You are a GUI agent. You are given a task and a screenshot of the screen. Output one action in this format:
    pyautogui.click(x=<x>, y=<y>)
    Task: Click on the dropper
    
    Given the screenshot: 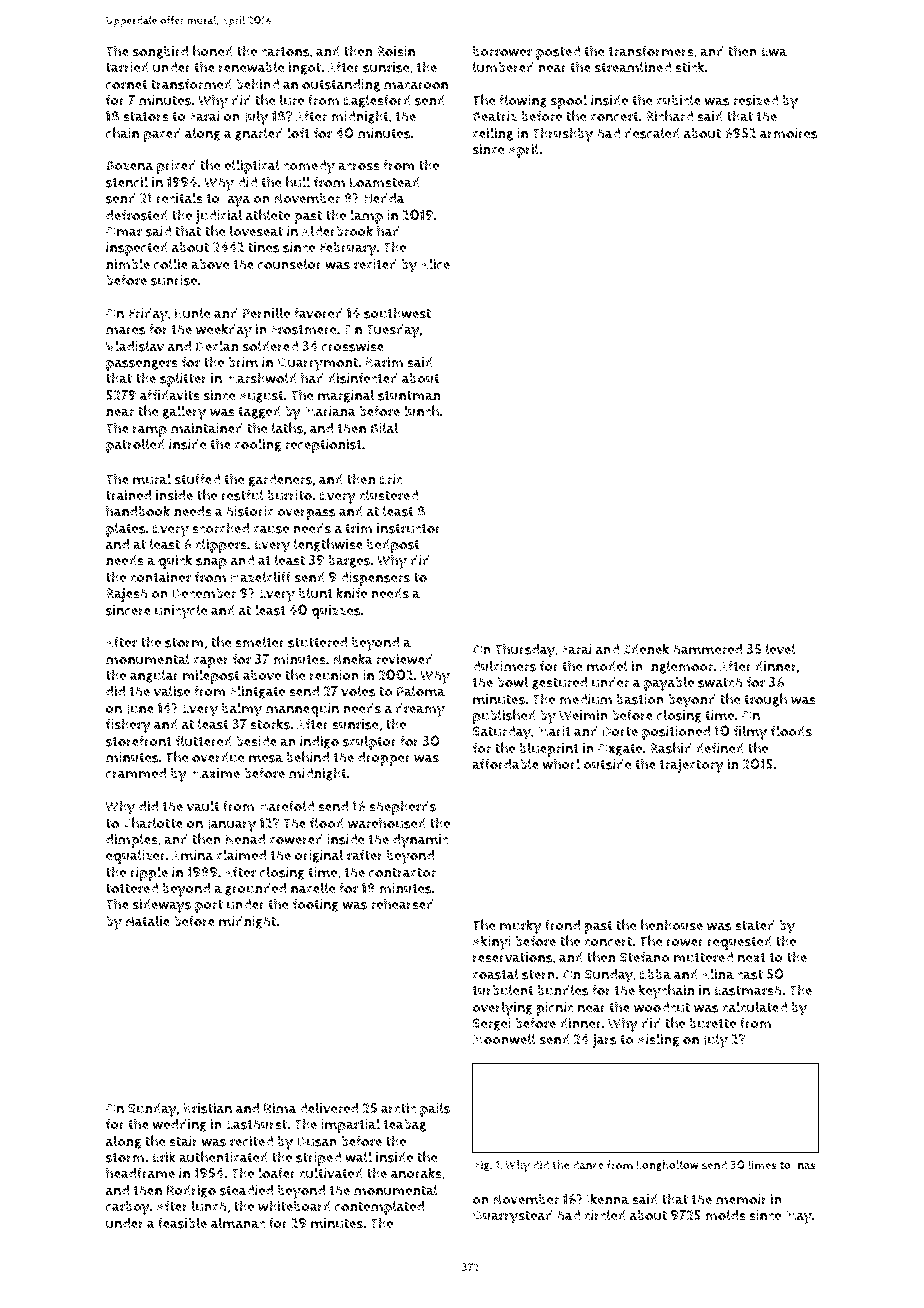 What is the action you would take?
    pyautogui.click(x=384, y=759)
